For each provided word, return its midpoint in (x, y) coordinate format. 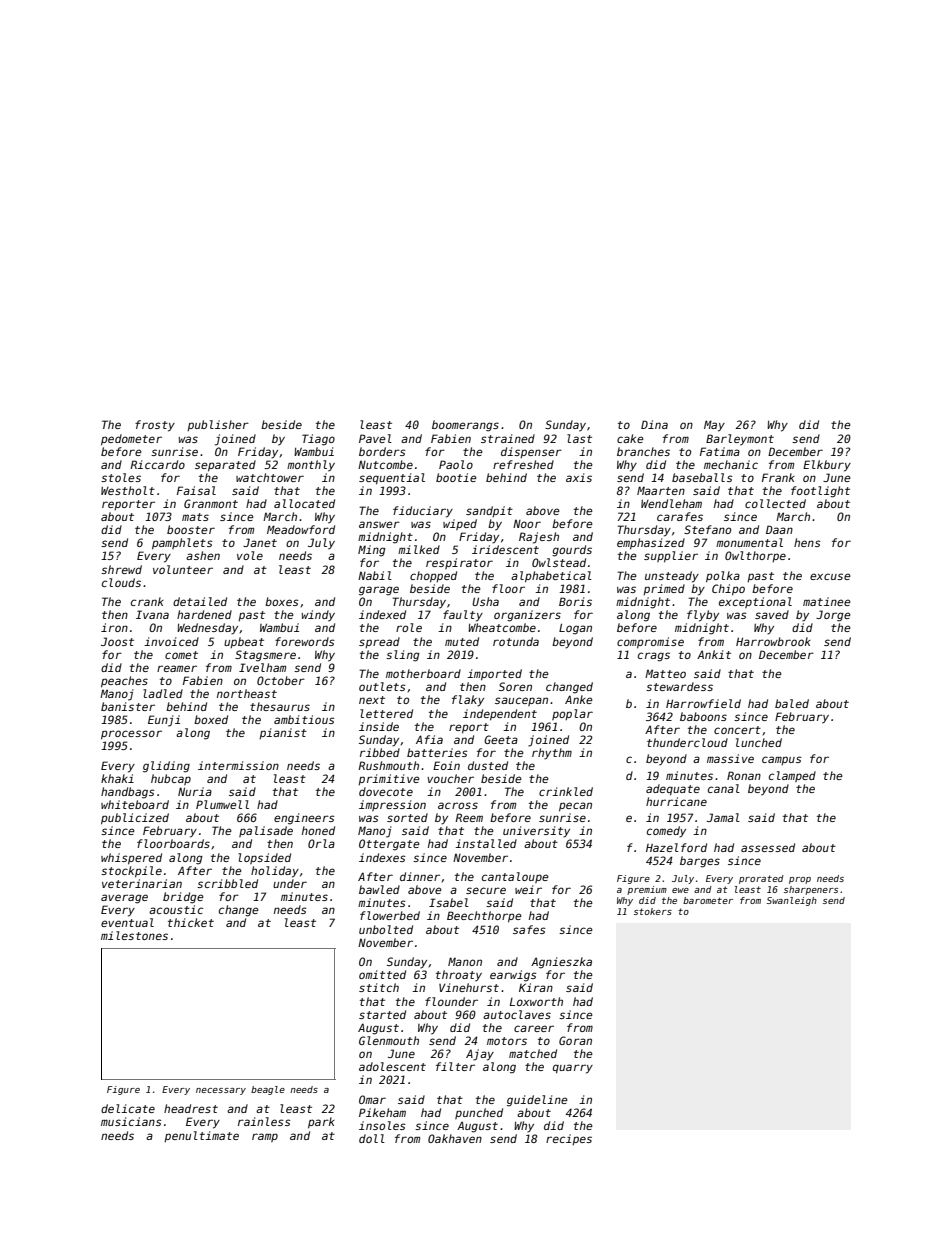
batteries (437, 752)
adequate (673, 790)
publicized (135, 819)
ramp (265, 1137)
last (579, 438)
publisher (218, 425)
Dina (654, 424)
